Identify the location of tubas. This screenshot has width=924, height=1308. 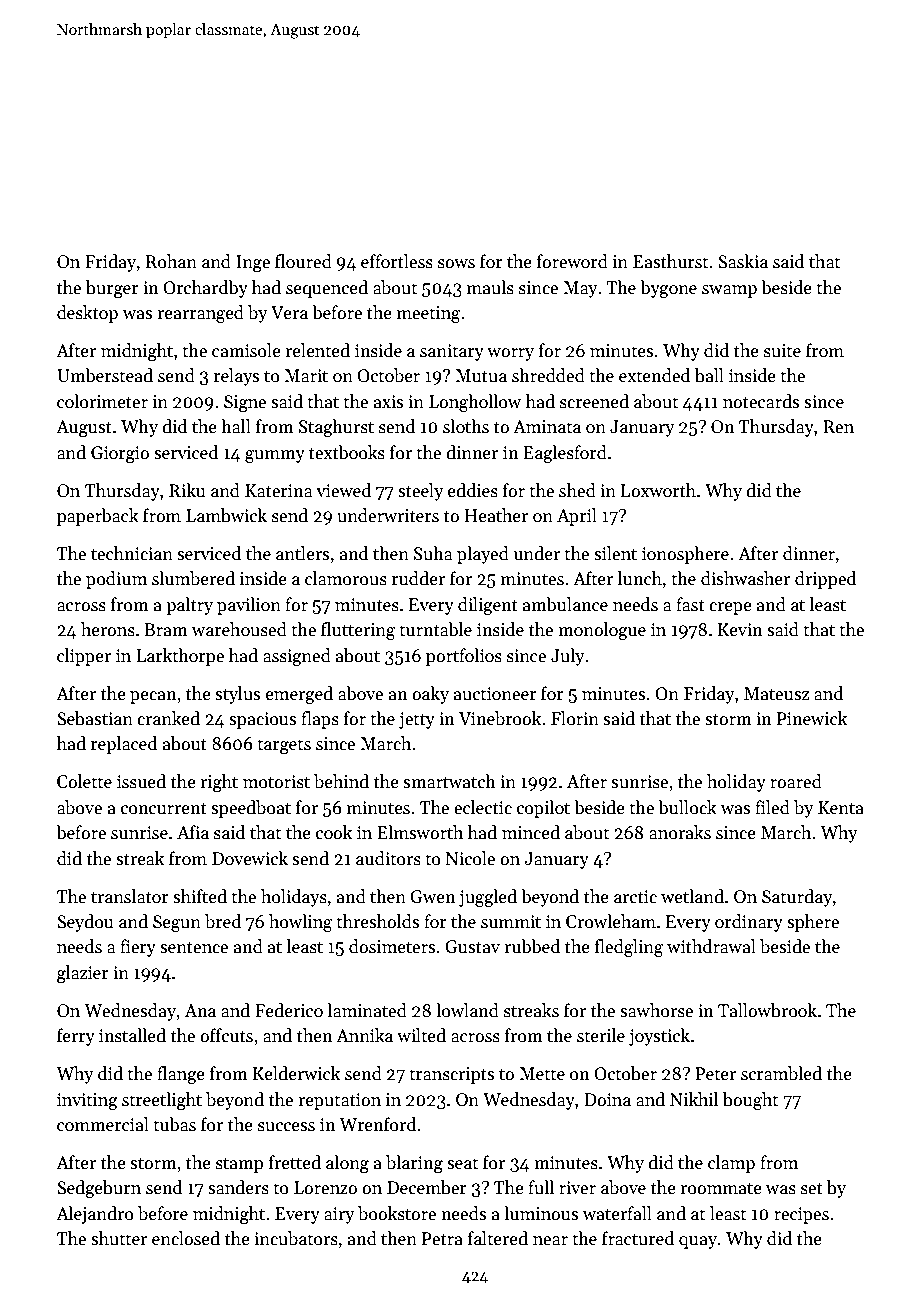
(174, 1124).
